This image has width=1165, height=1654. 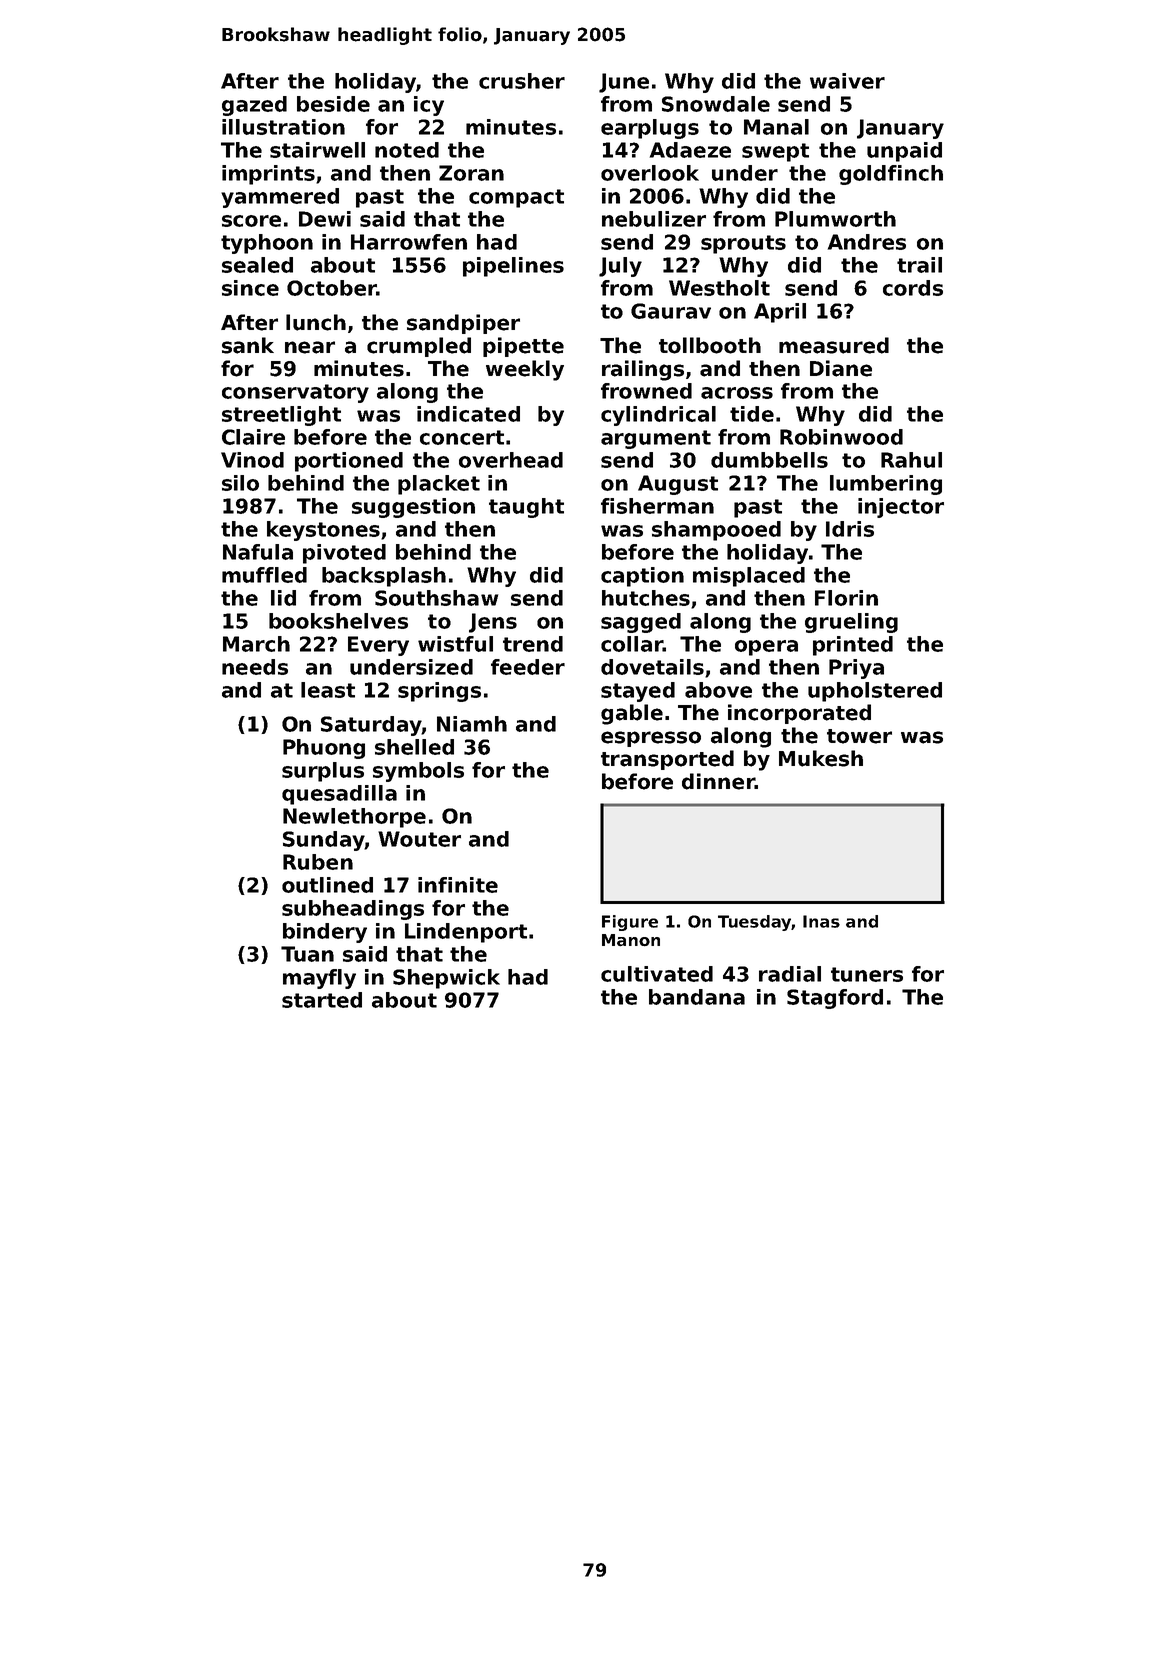 I want to click on muffled, so click(x=264, y=575).
